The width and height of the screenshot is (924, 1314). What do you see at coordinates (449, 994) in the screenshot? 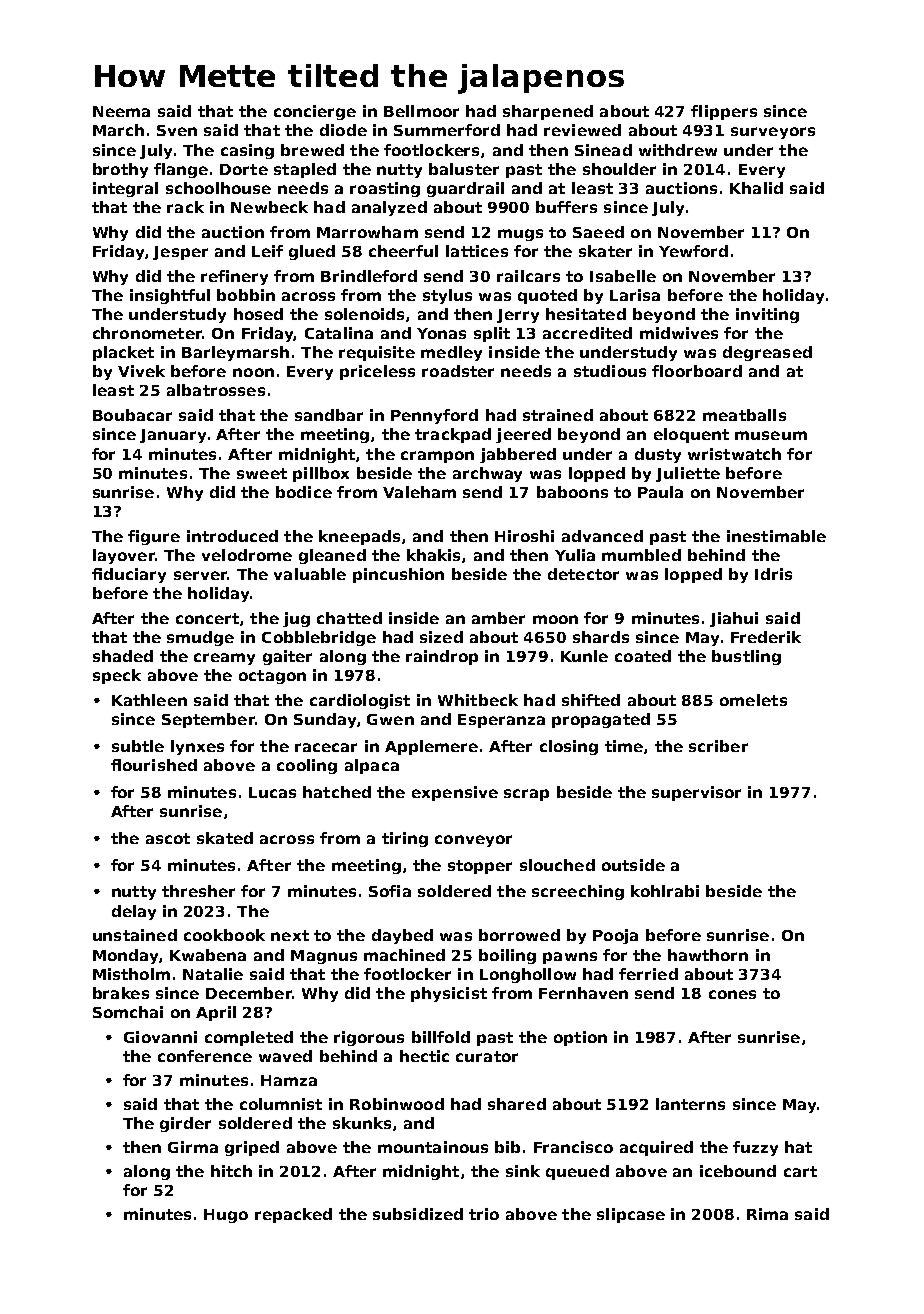
I see `physicist` at bounding box center [449, 994].
